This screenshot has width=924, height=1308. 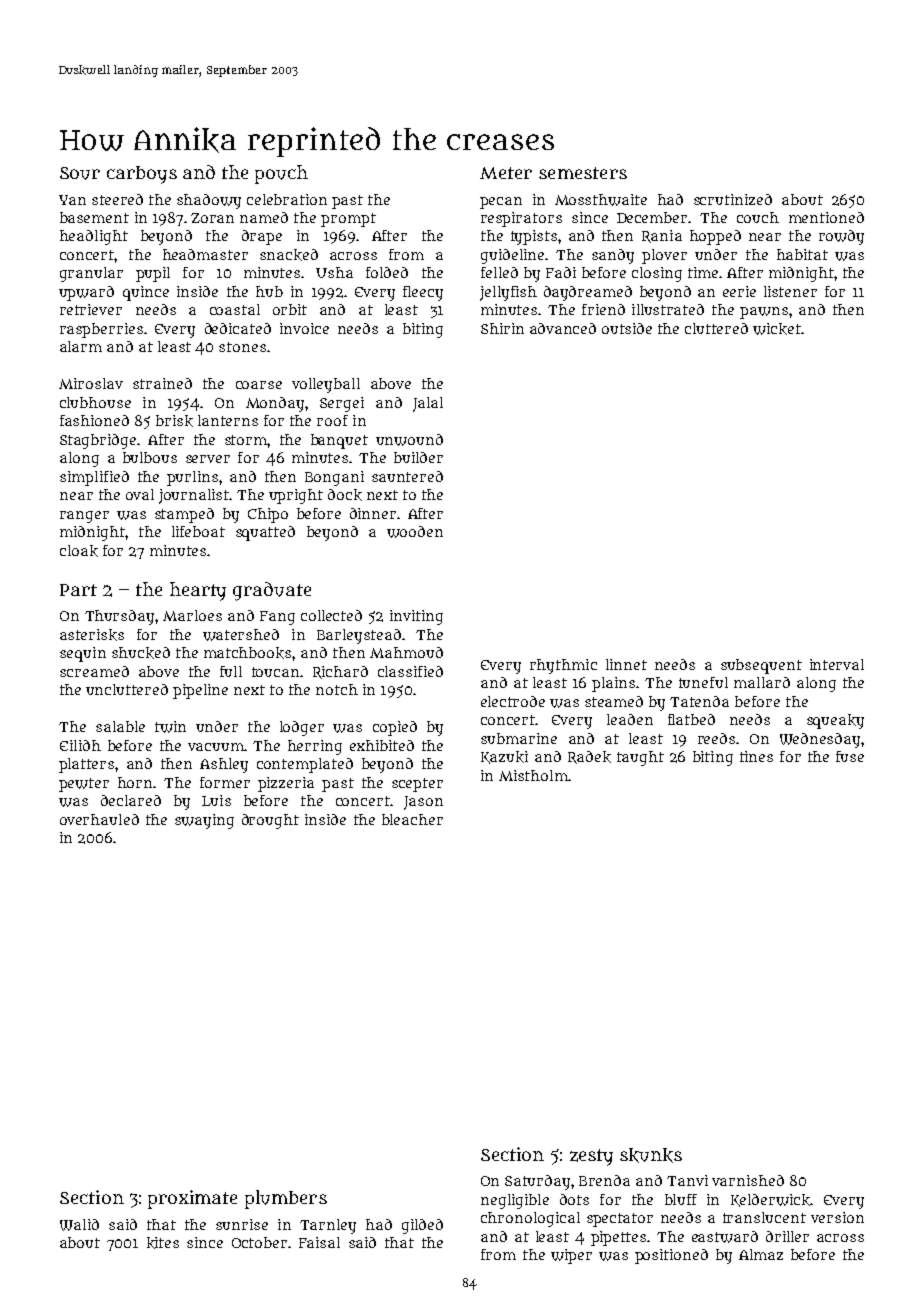 I want to click on Faisal, so click(x=319, y=1242).
